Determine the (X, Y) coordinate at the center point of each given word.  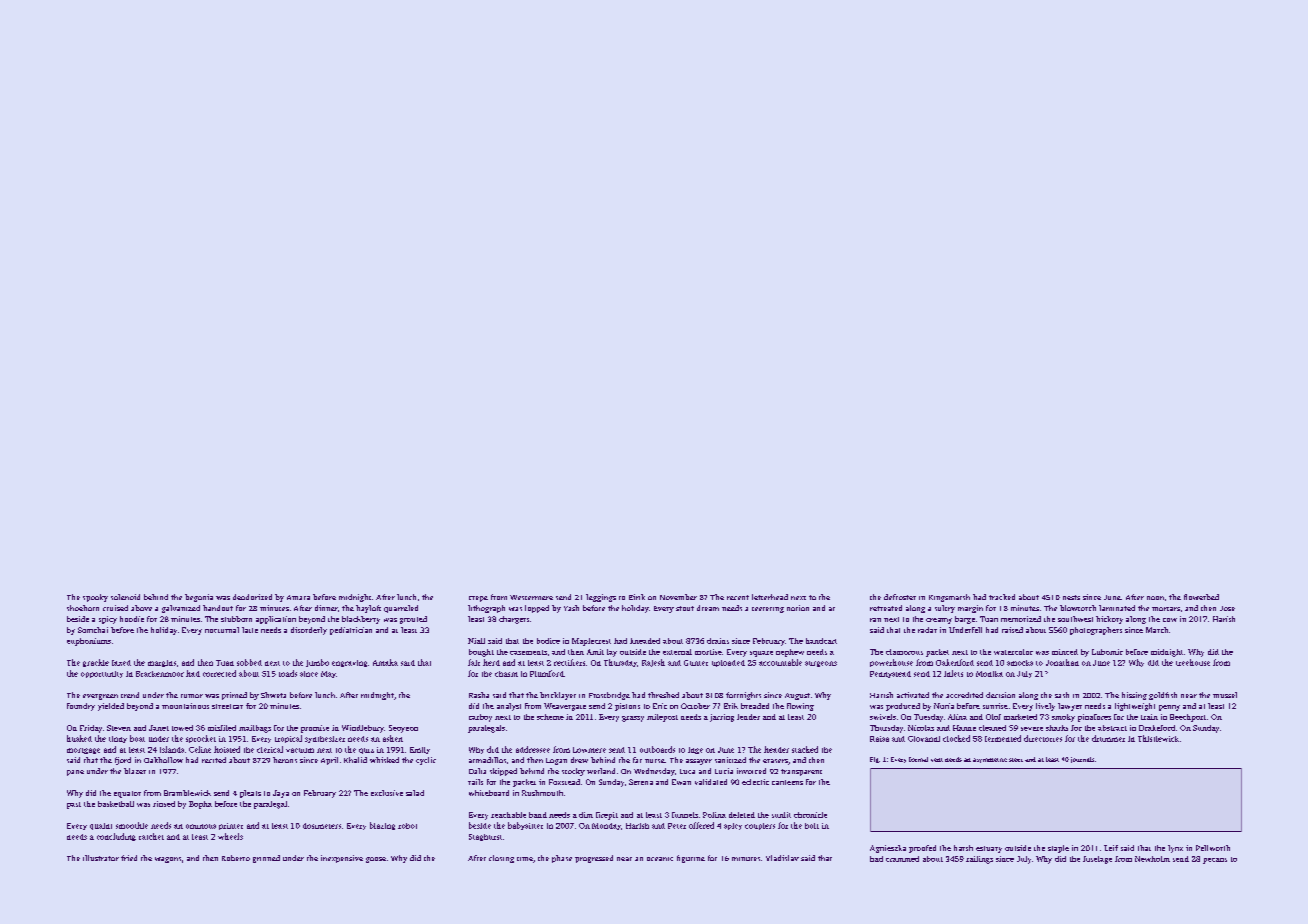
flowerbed (1201, 597)
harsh (963, 848)
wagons (168, 860)
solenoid (125, 597)
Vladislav (782, 858)
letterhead (770, 597)
